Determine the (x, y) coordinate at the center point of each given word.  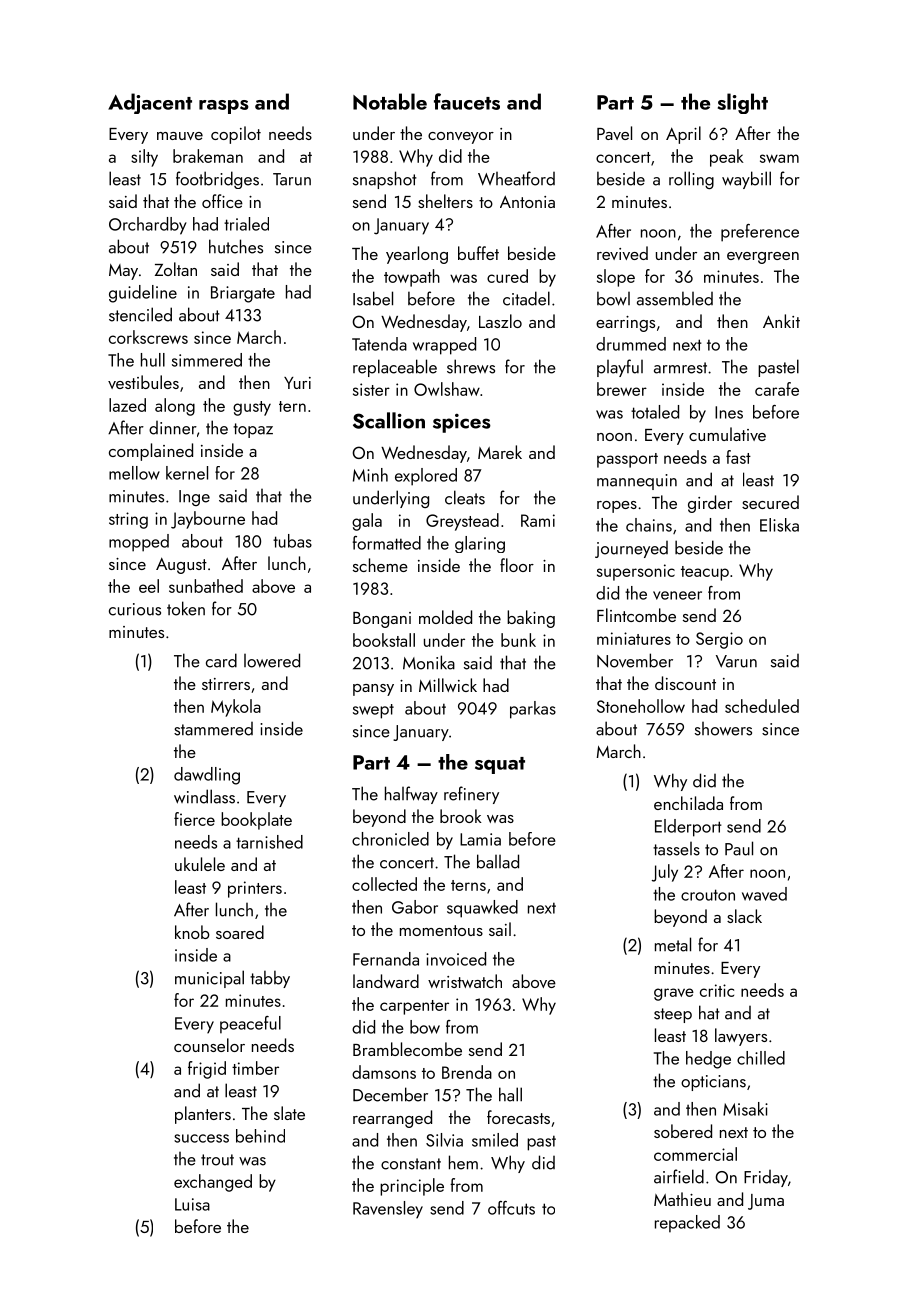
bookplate (256, 821)
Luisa (192, 1204)
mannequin (637, 482)
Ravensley (388, 1210)
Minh (370, 475)
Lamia (480, 839)
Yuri (297, 383)
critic (717, 990)
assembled (675, 298)
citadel (526, 298)
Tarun (292, 179)
